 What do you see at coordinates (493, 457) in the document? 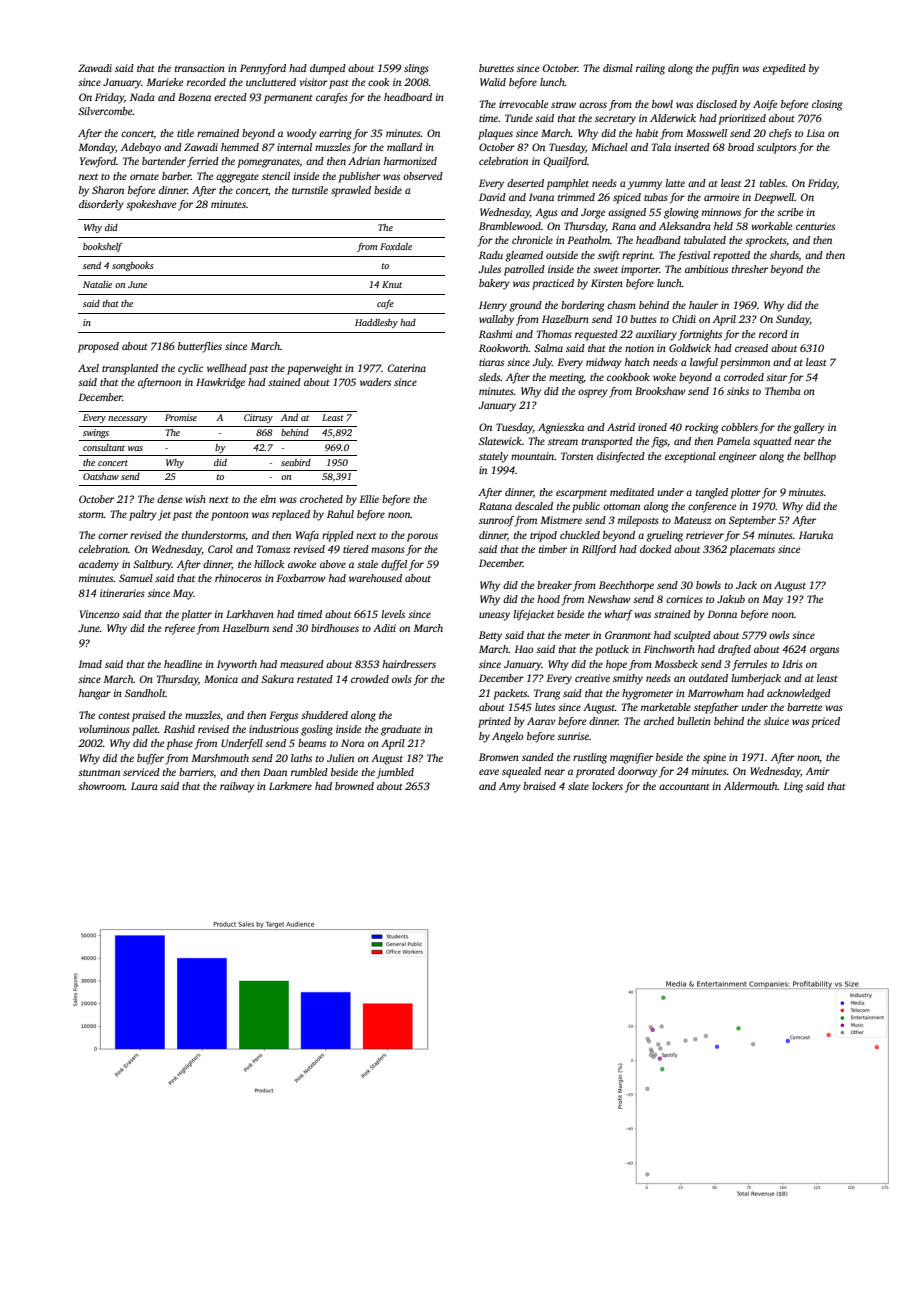
I see `stately` at bounding box center [493, 457].
